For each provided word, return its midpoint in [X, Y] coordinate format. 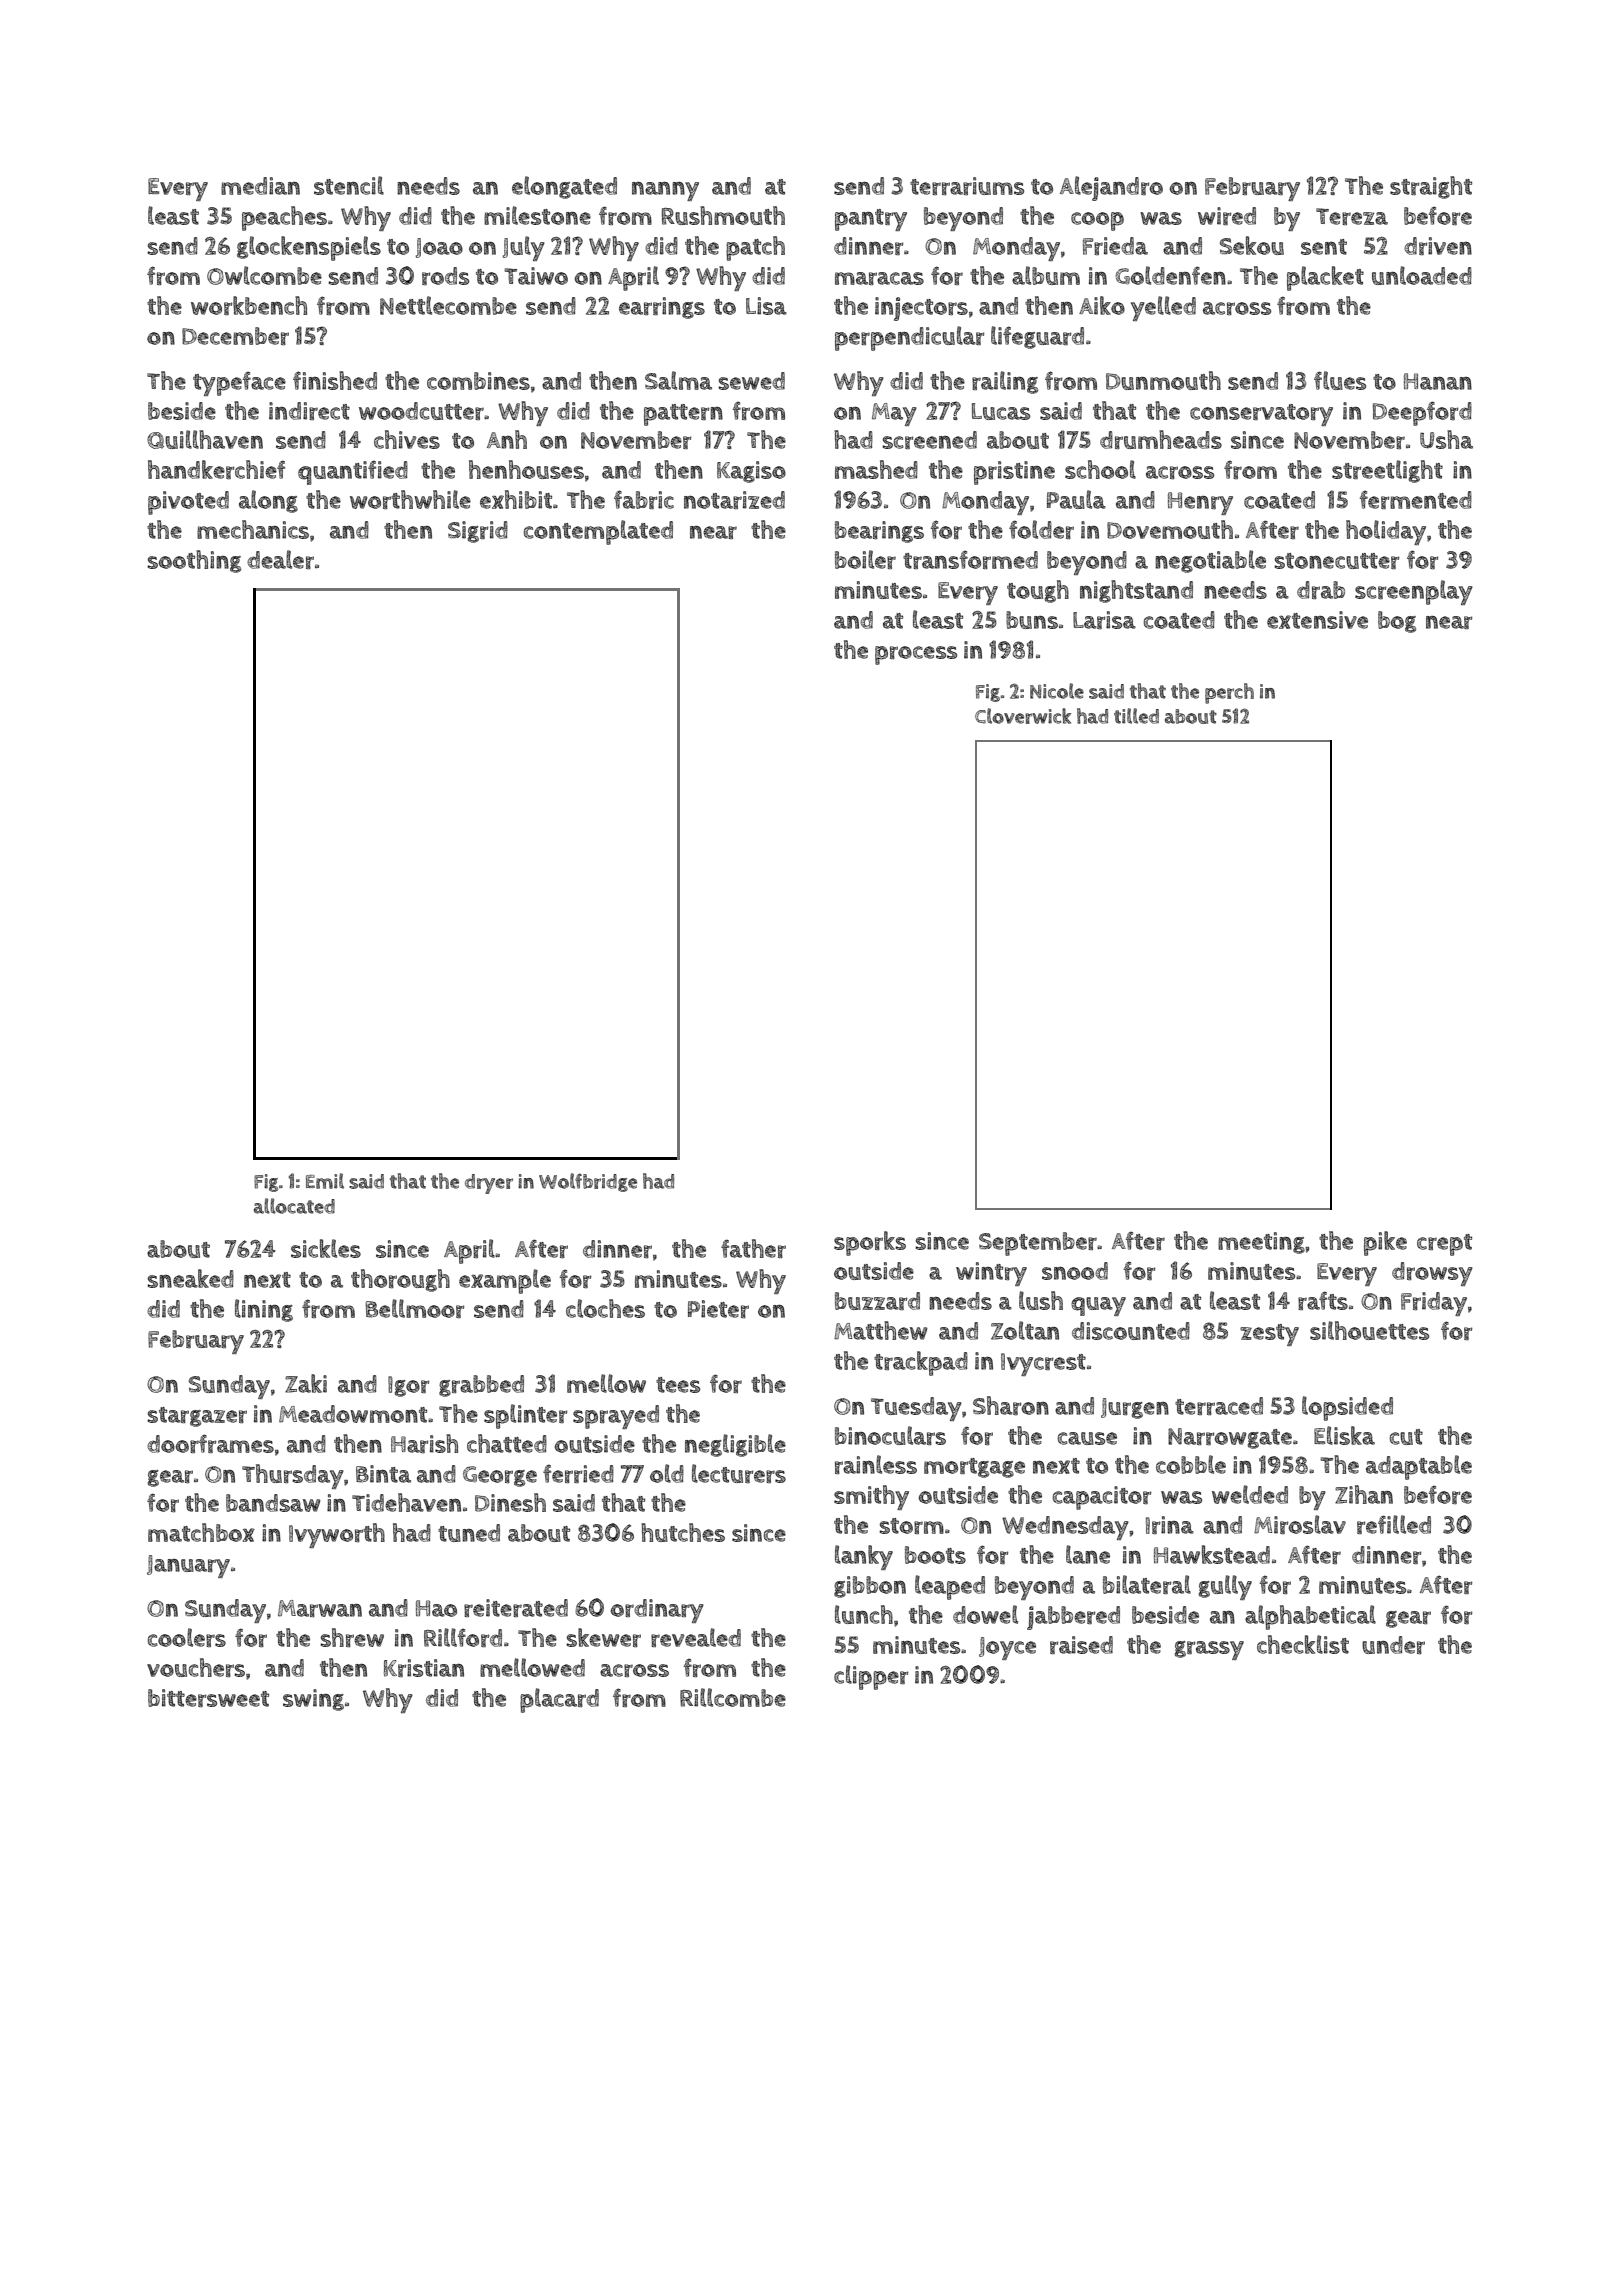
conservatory [1261, 415]
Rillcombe [733, 1697]
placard [559, 1700]
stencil [349, 185]
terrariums [967, 186]
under [1393, 1645]
